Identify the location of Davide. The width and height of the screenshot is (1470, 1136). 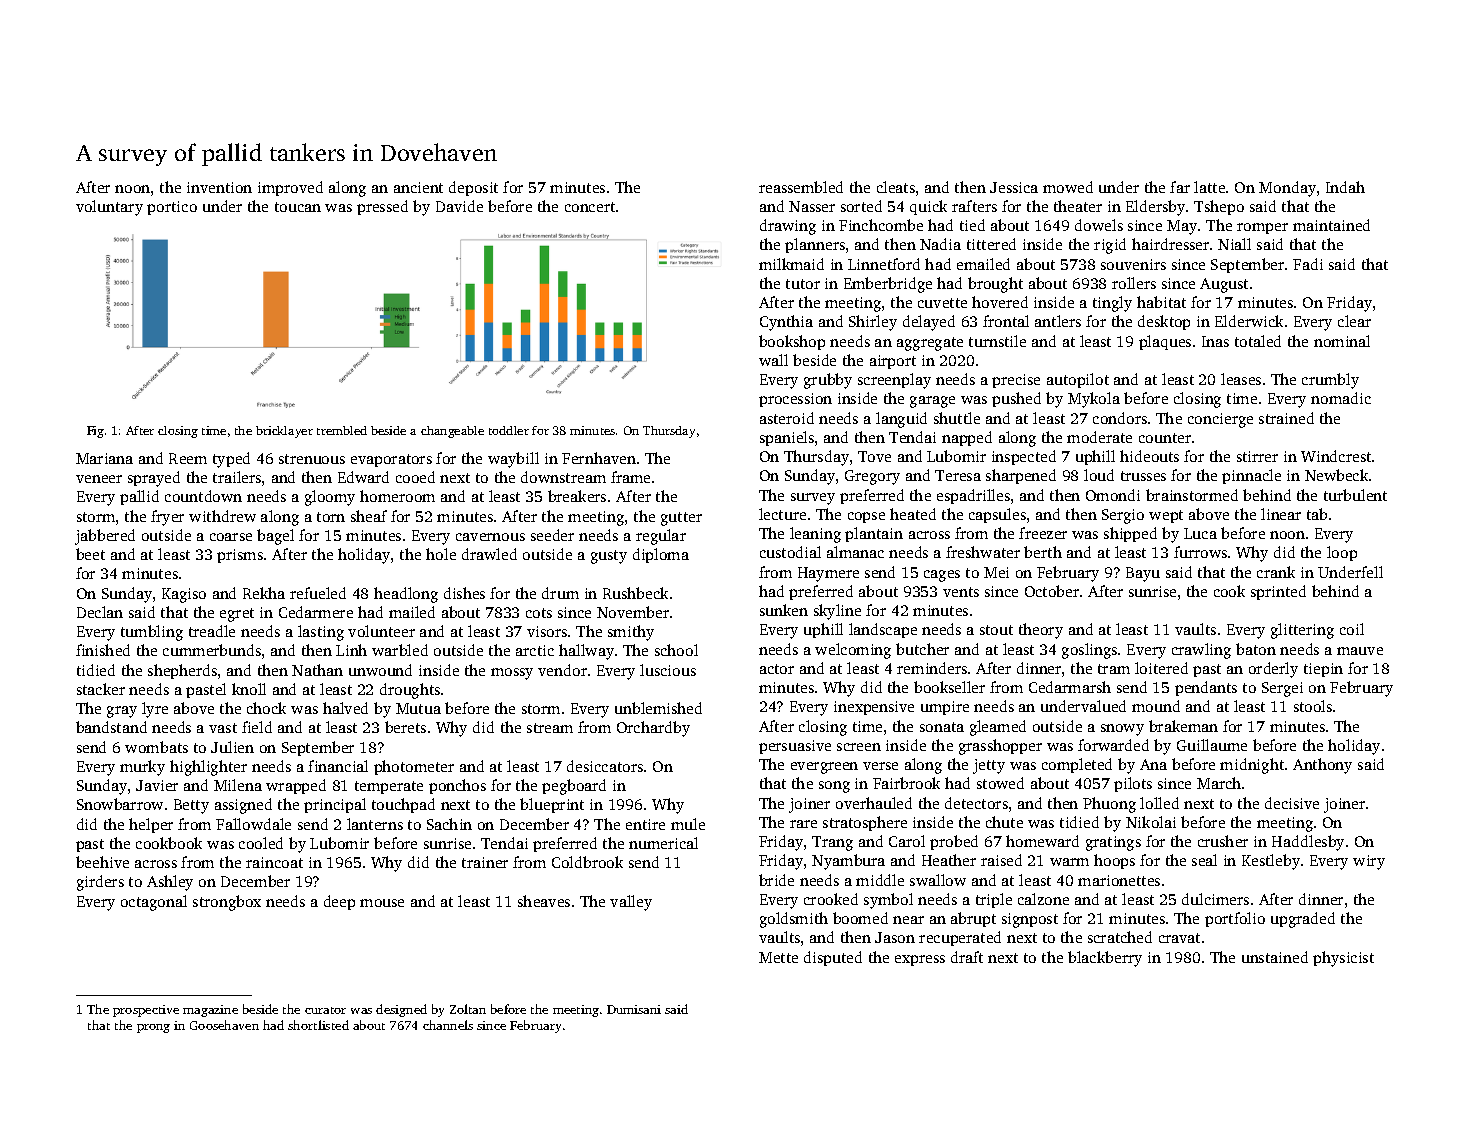
(459, 206).
